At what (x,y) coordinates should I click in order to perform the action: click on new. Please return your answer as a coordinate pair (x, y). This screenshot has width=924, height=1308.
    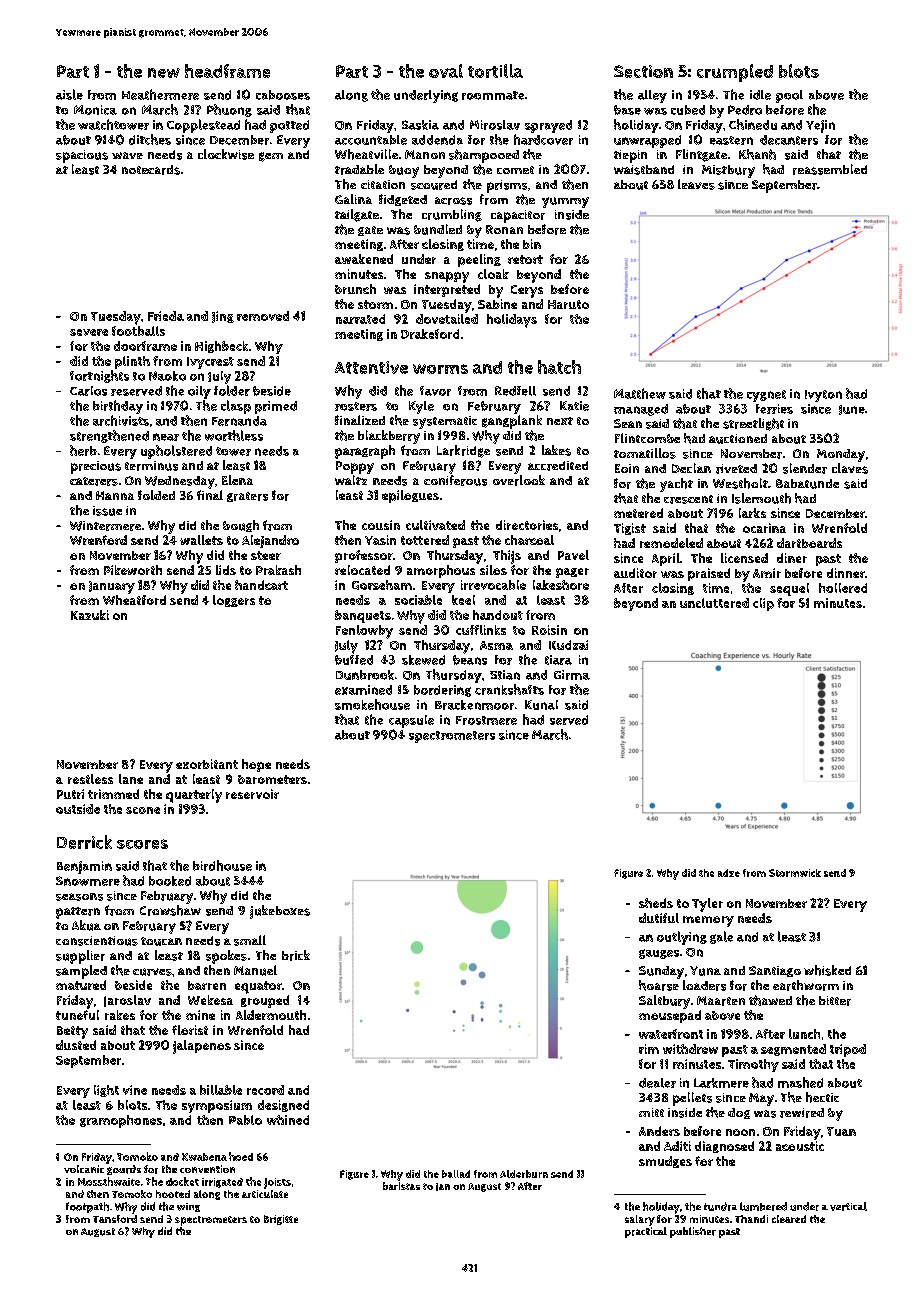
    Looking at the image, I should click on (164, 73).
